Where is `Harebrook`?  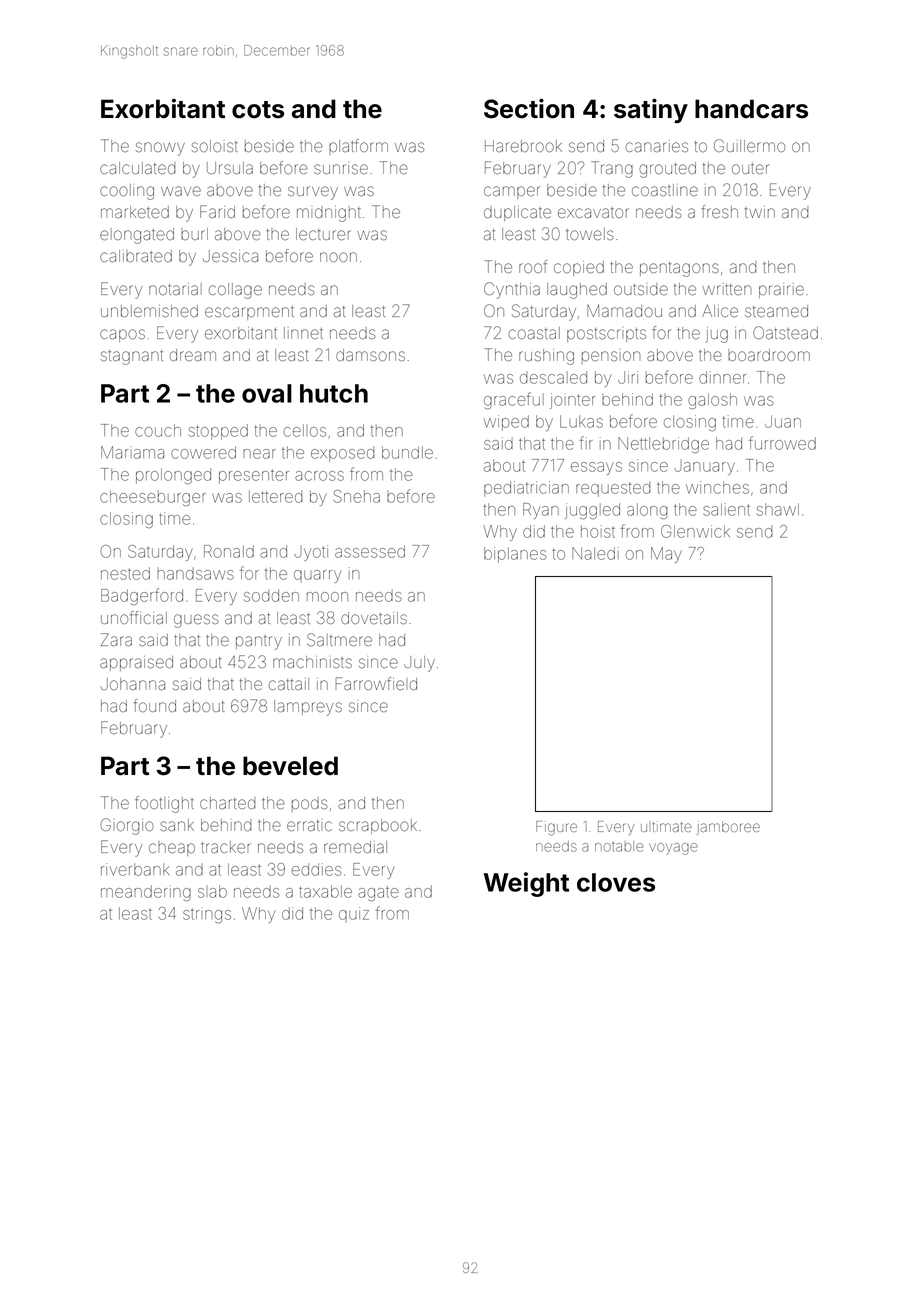 Harebrook is located at coordinates (523, 146).
